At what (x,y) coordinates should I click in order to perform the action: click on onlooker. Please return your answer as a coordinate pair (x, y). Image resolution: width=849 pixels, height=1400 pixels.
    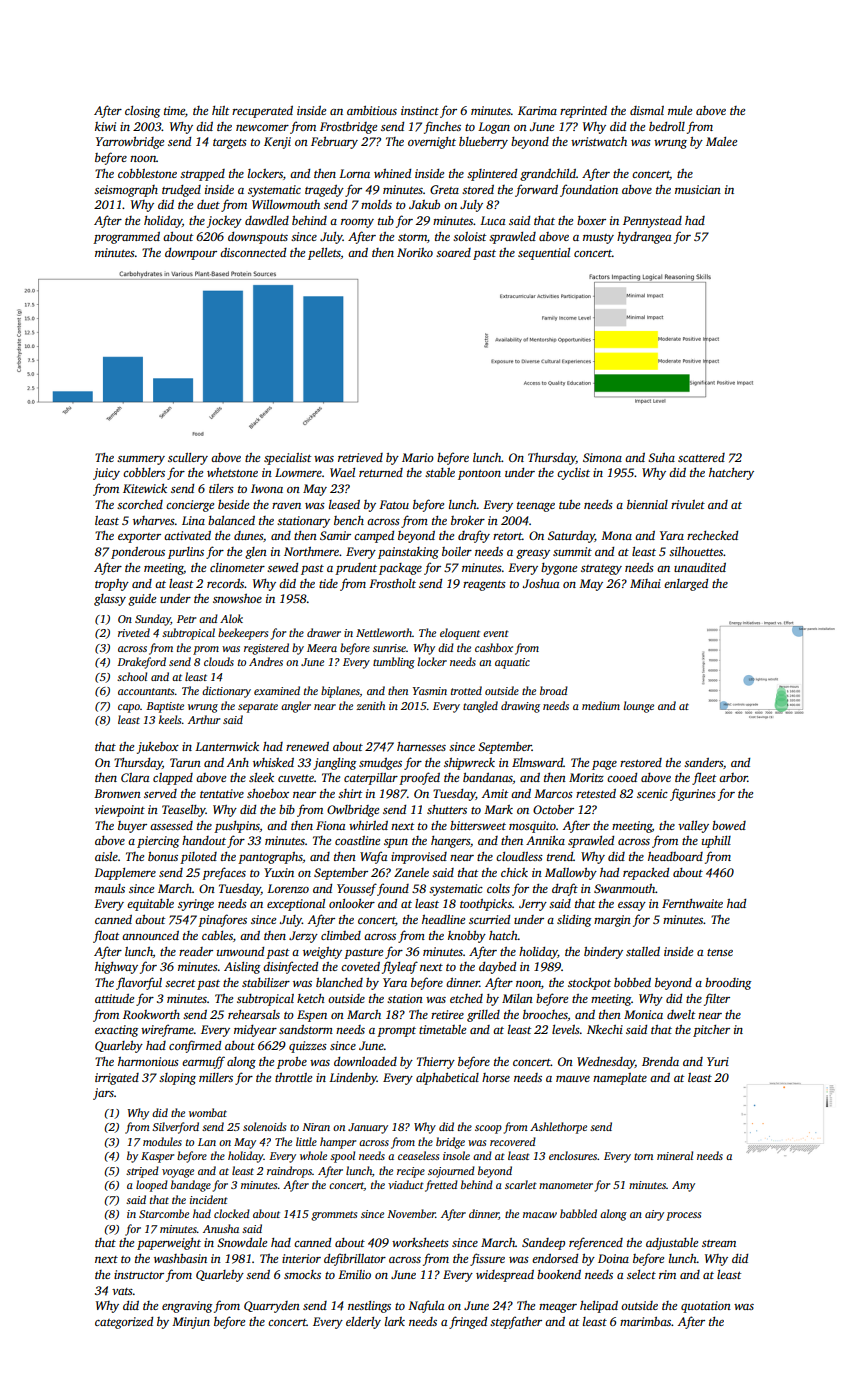
    Looking at the image, I should click on (352, 903).
